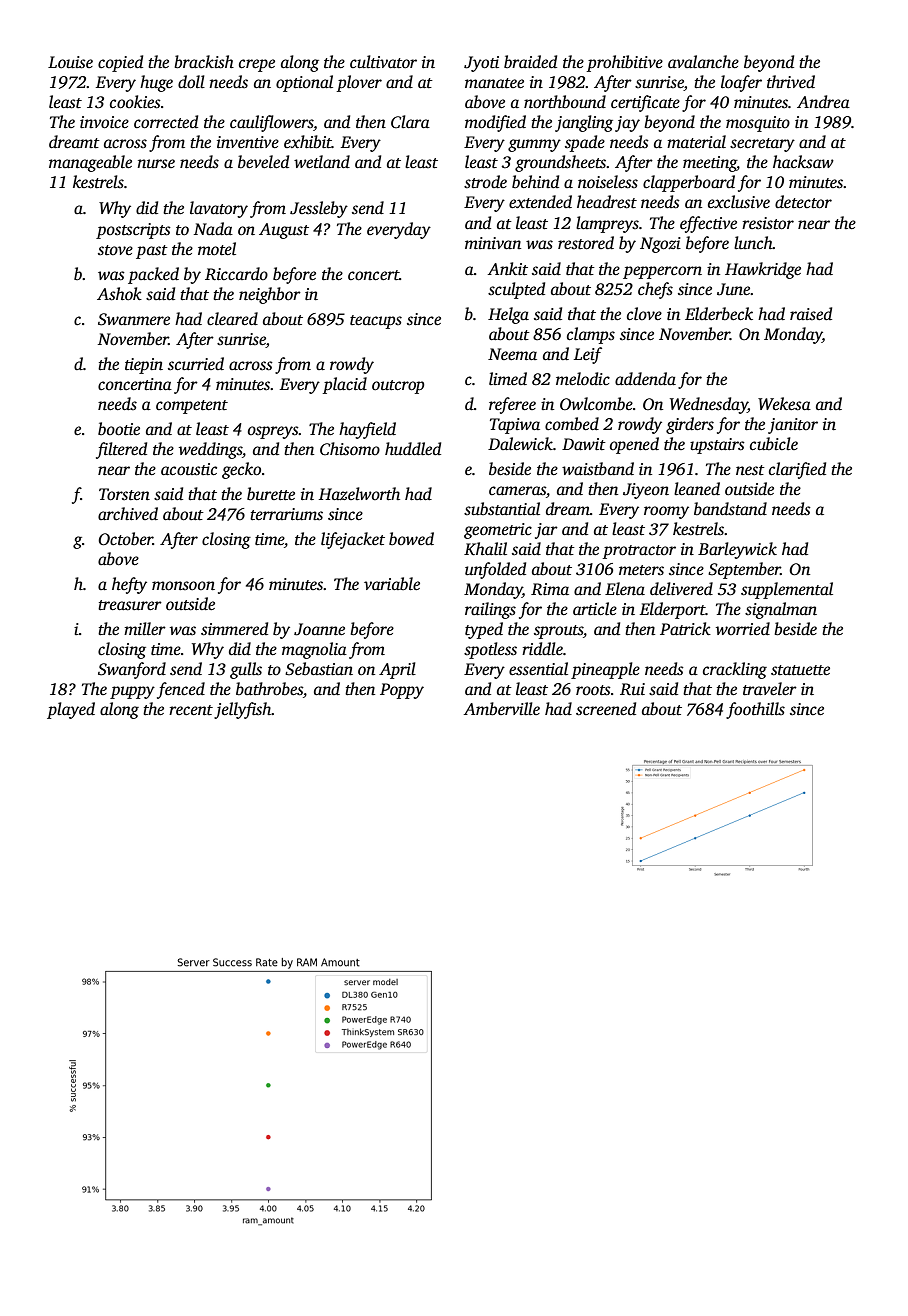  Describe the element at coordinates (71, 710) in the image. I see `played` at that location.
